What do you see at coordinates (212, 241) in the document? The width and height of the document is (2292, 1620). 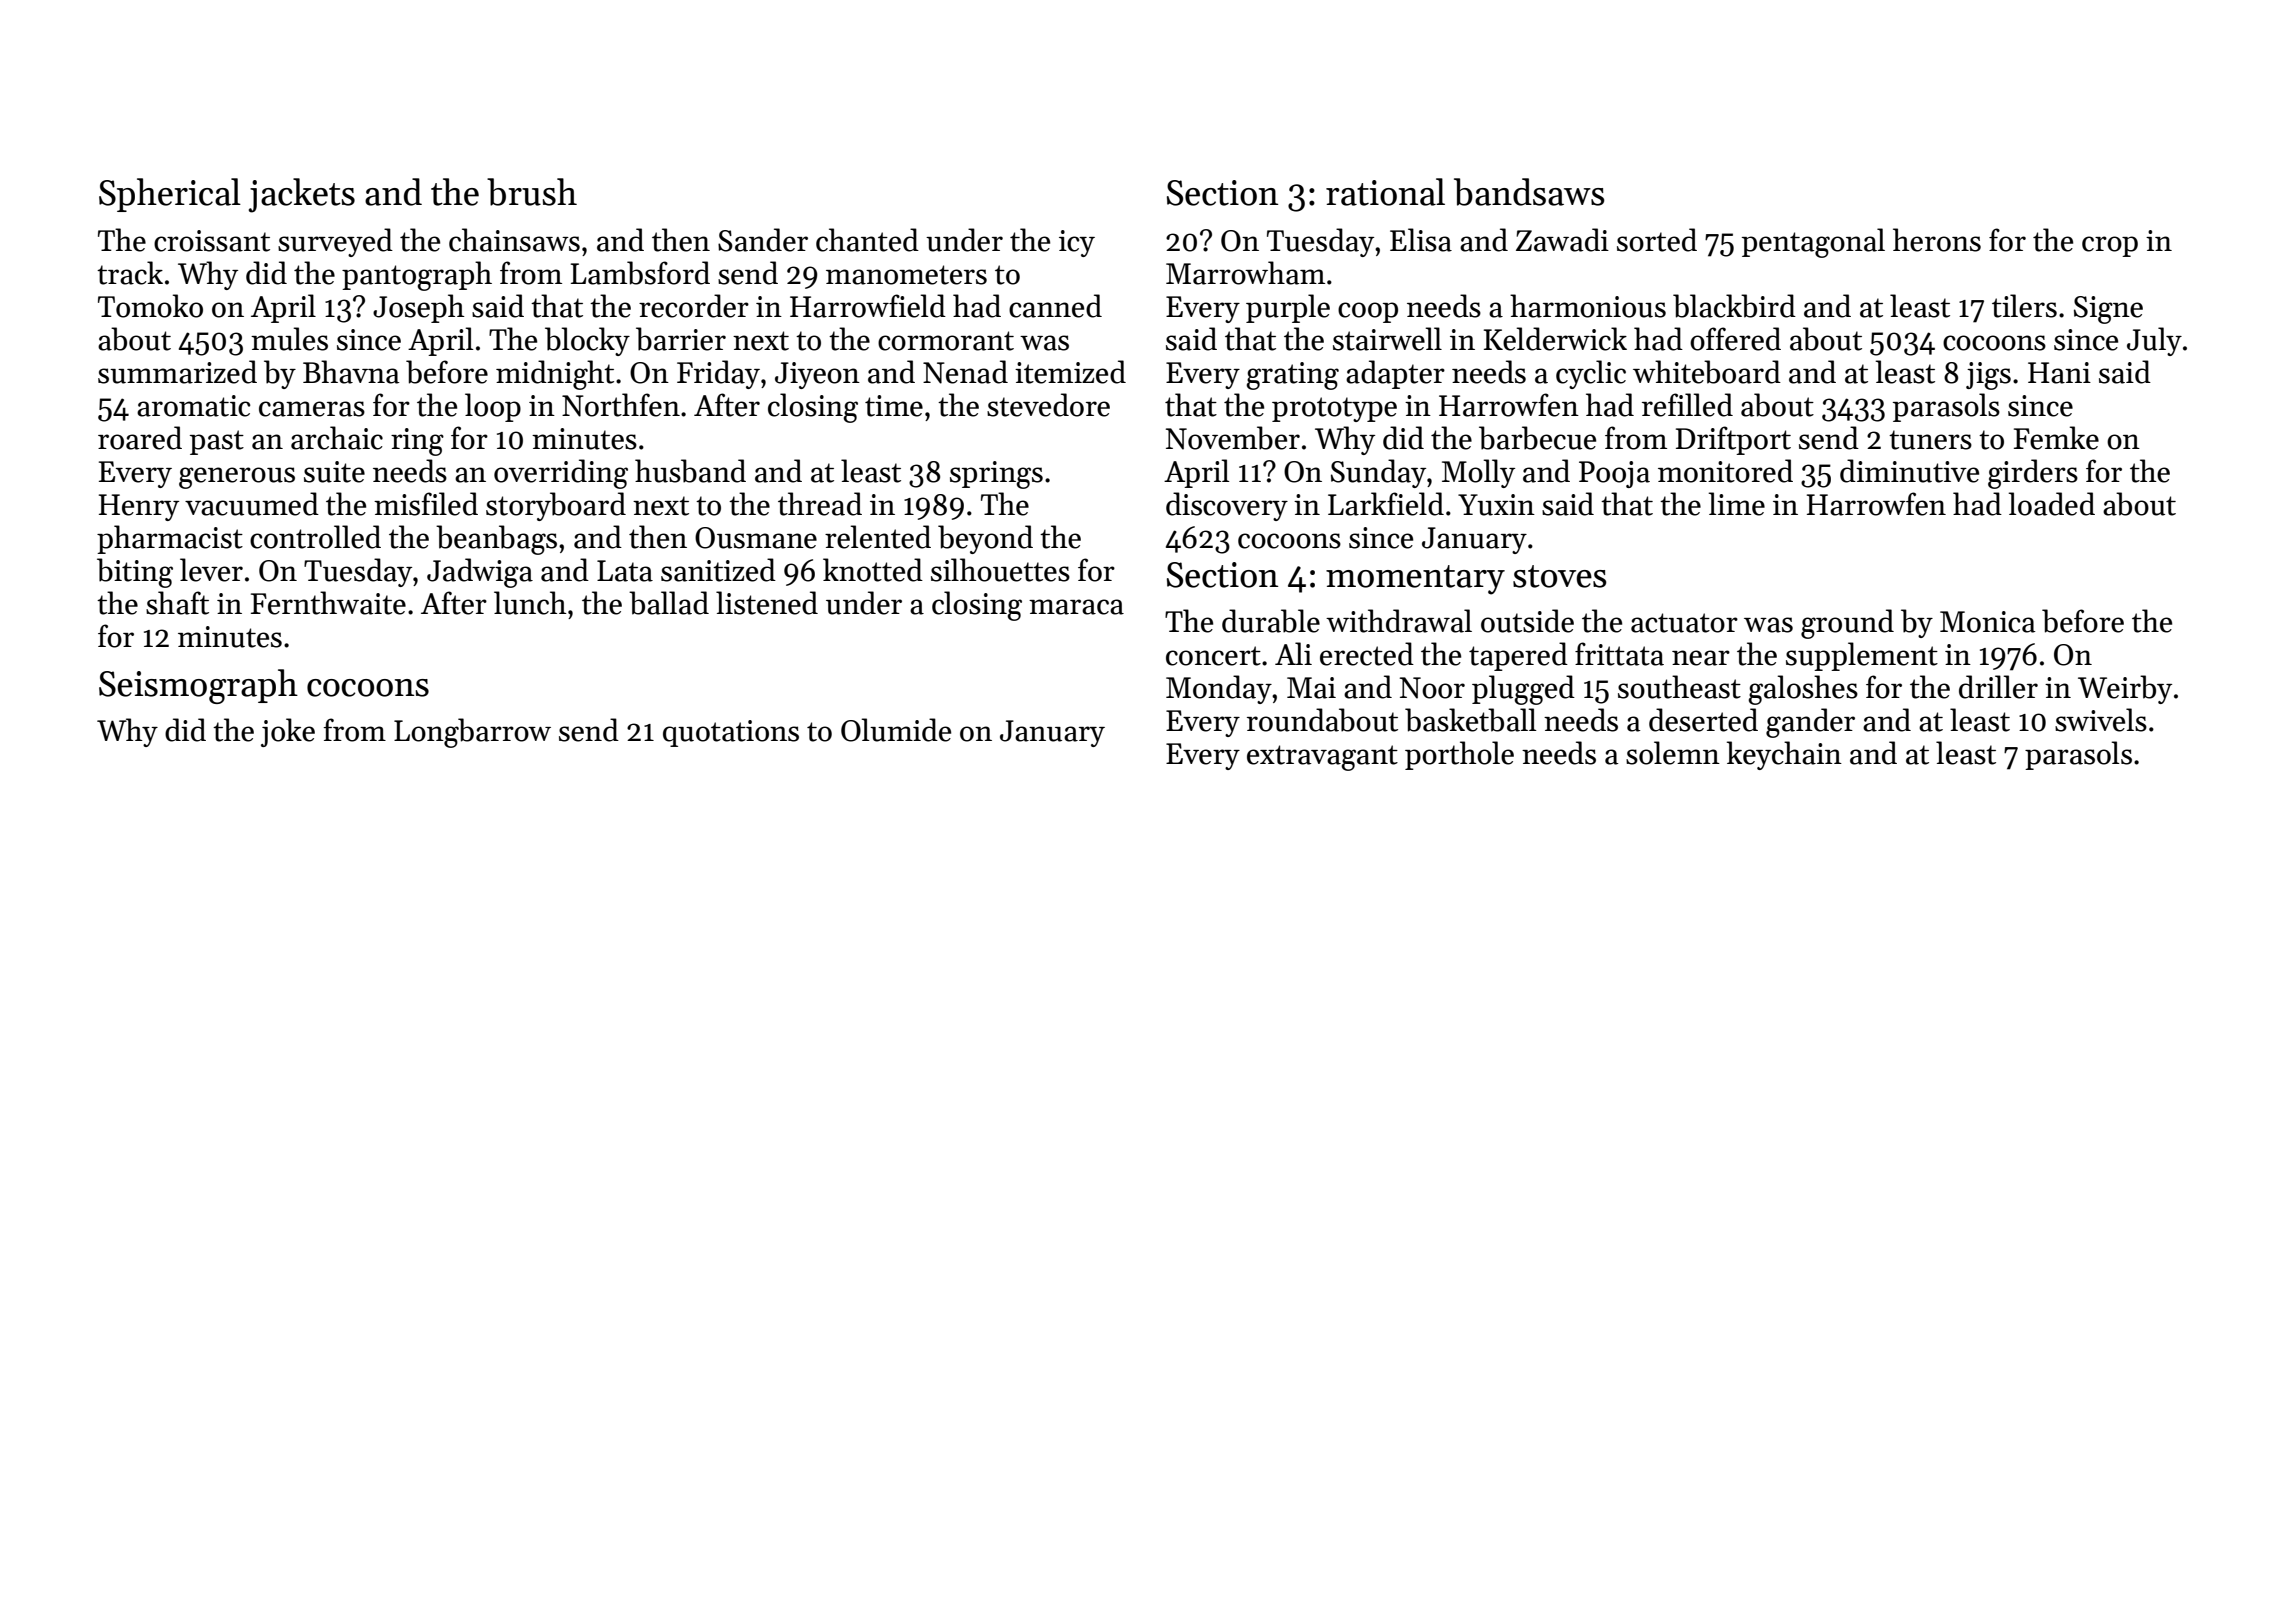 I see `croissant` at bounding box center [212, 241].
